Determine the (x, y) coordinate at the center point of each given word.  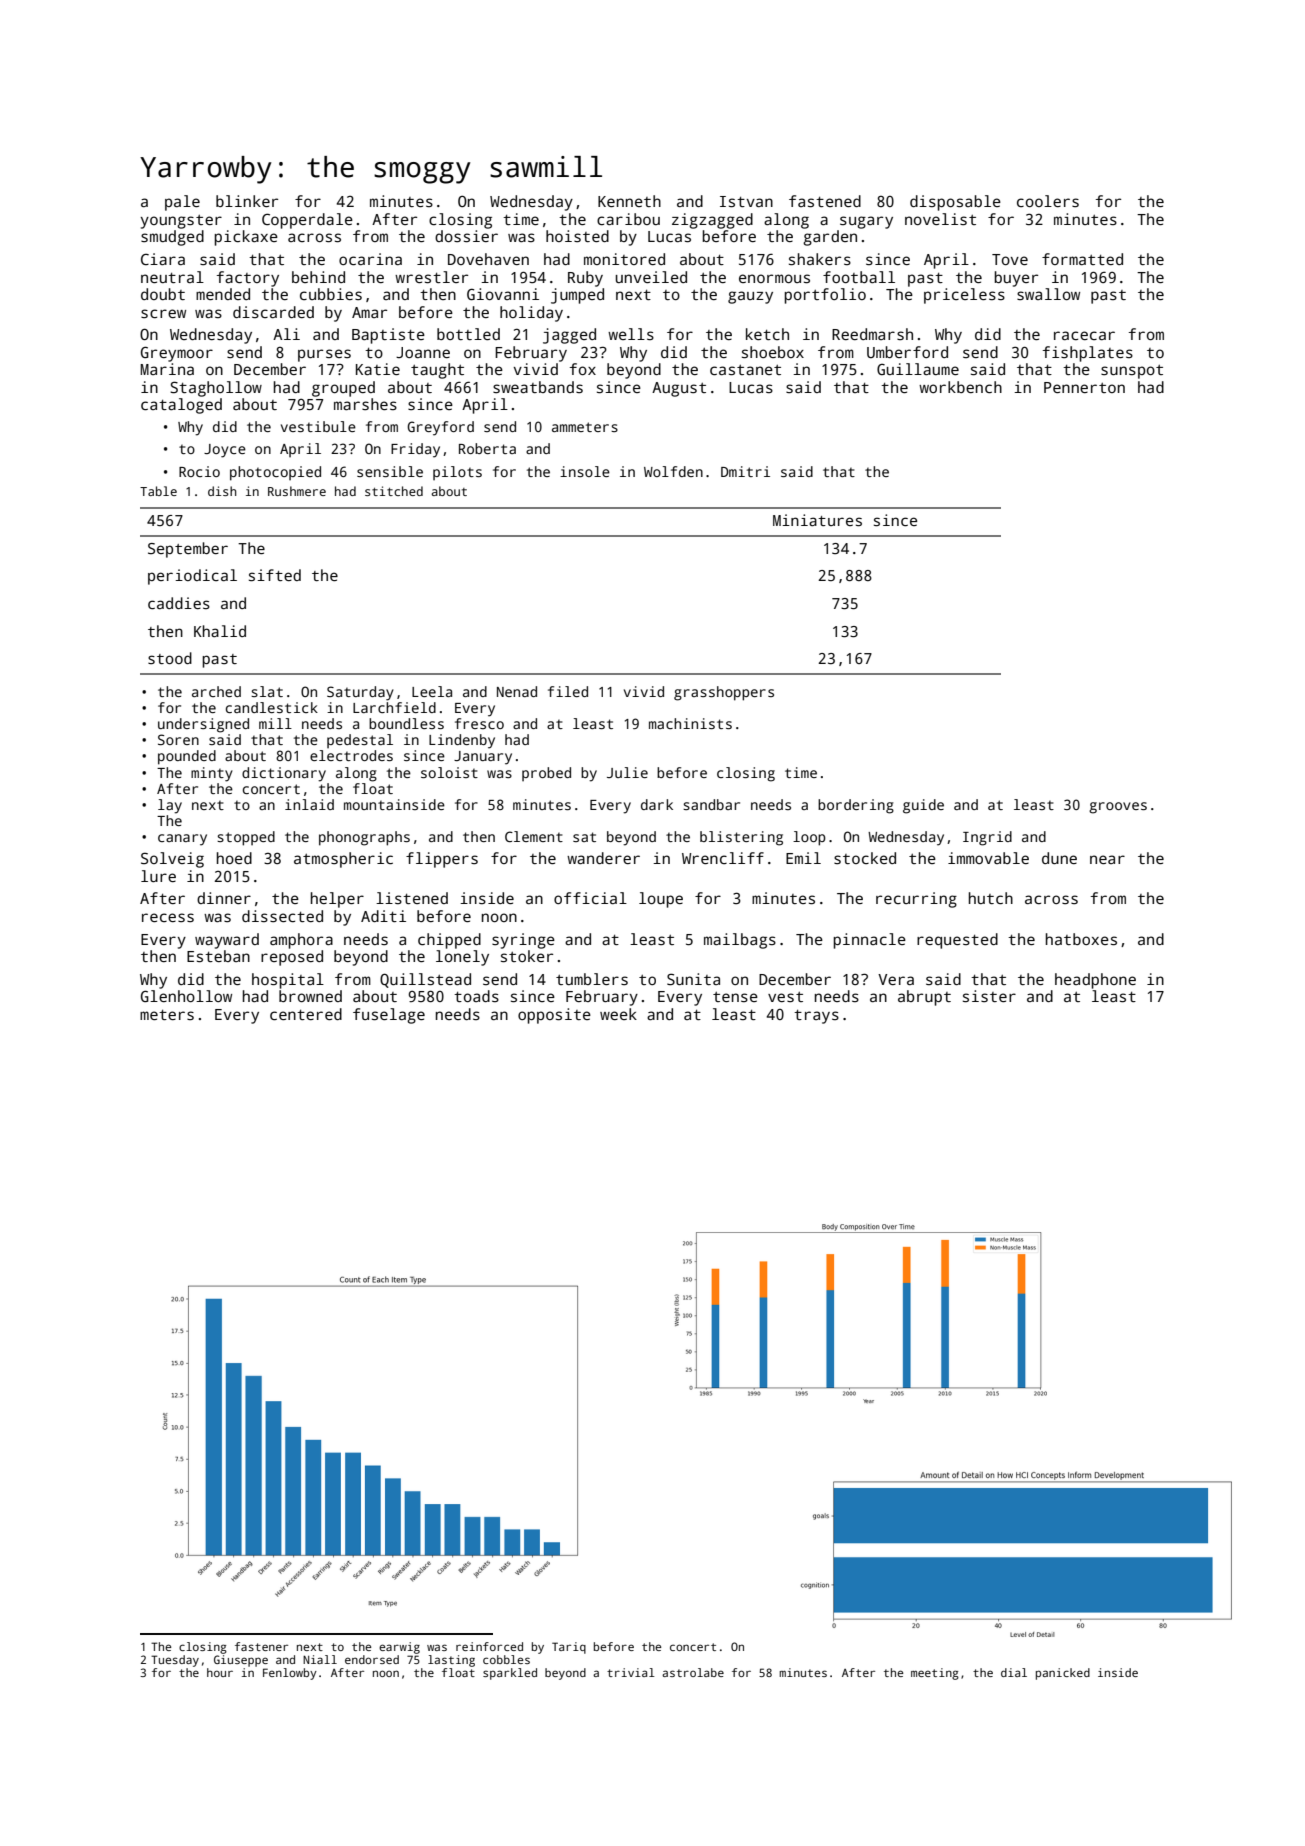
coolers (1048, 201)
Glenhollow (186, 996)
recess (168, 917)
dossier (466, 236)
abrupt (924, 998)
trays (816, 1017)
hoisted (577, 236)
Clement (534, 836)
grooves (1118, 808)
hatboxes (1081, 939)
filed (568, 691)
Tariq (569, 1648)
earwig (399, 1648)
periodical (192, 577)
